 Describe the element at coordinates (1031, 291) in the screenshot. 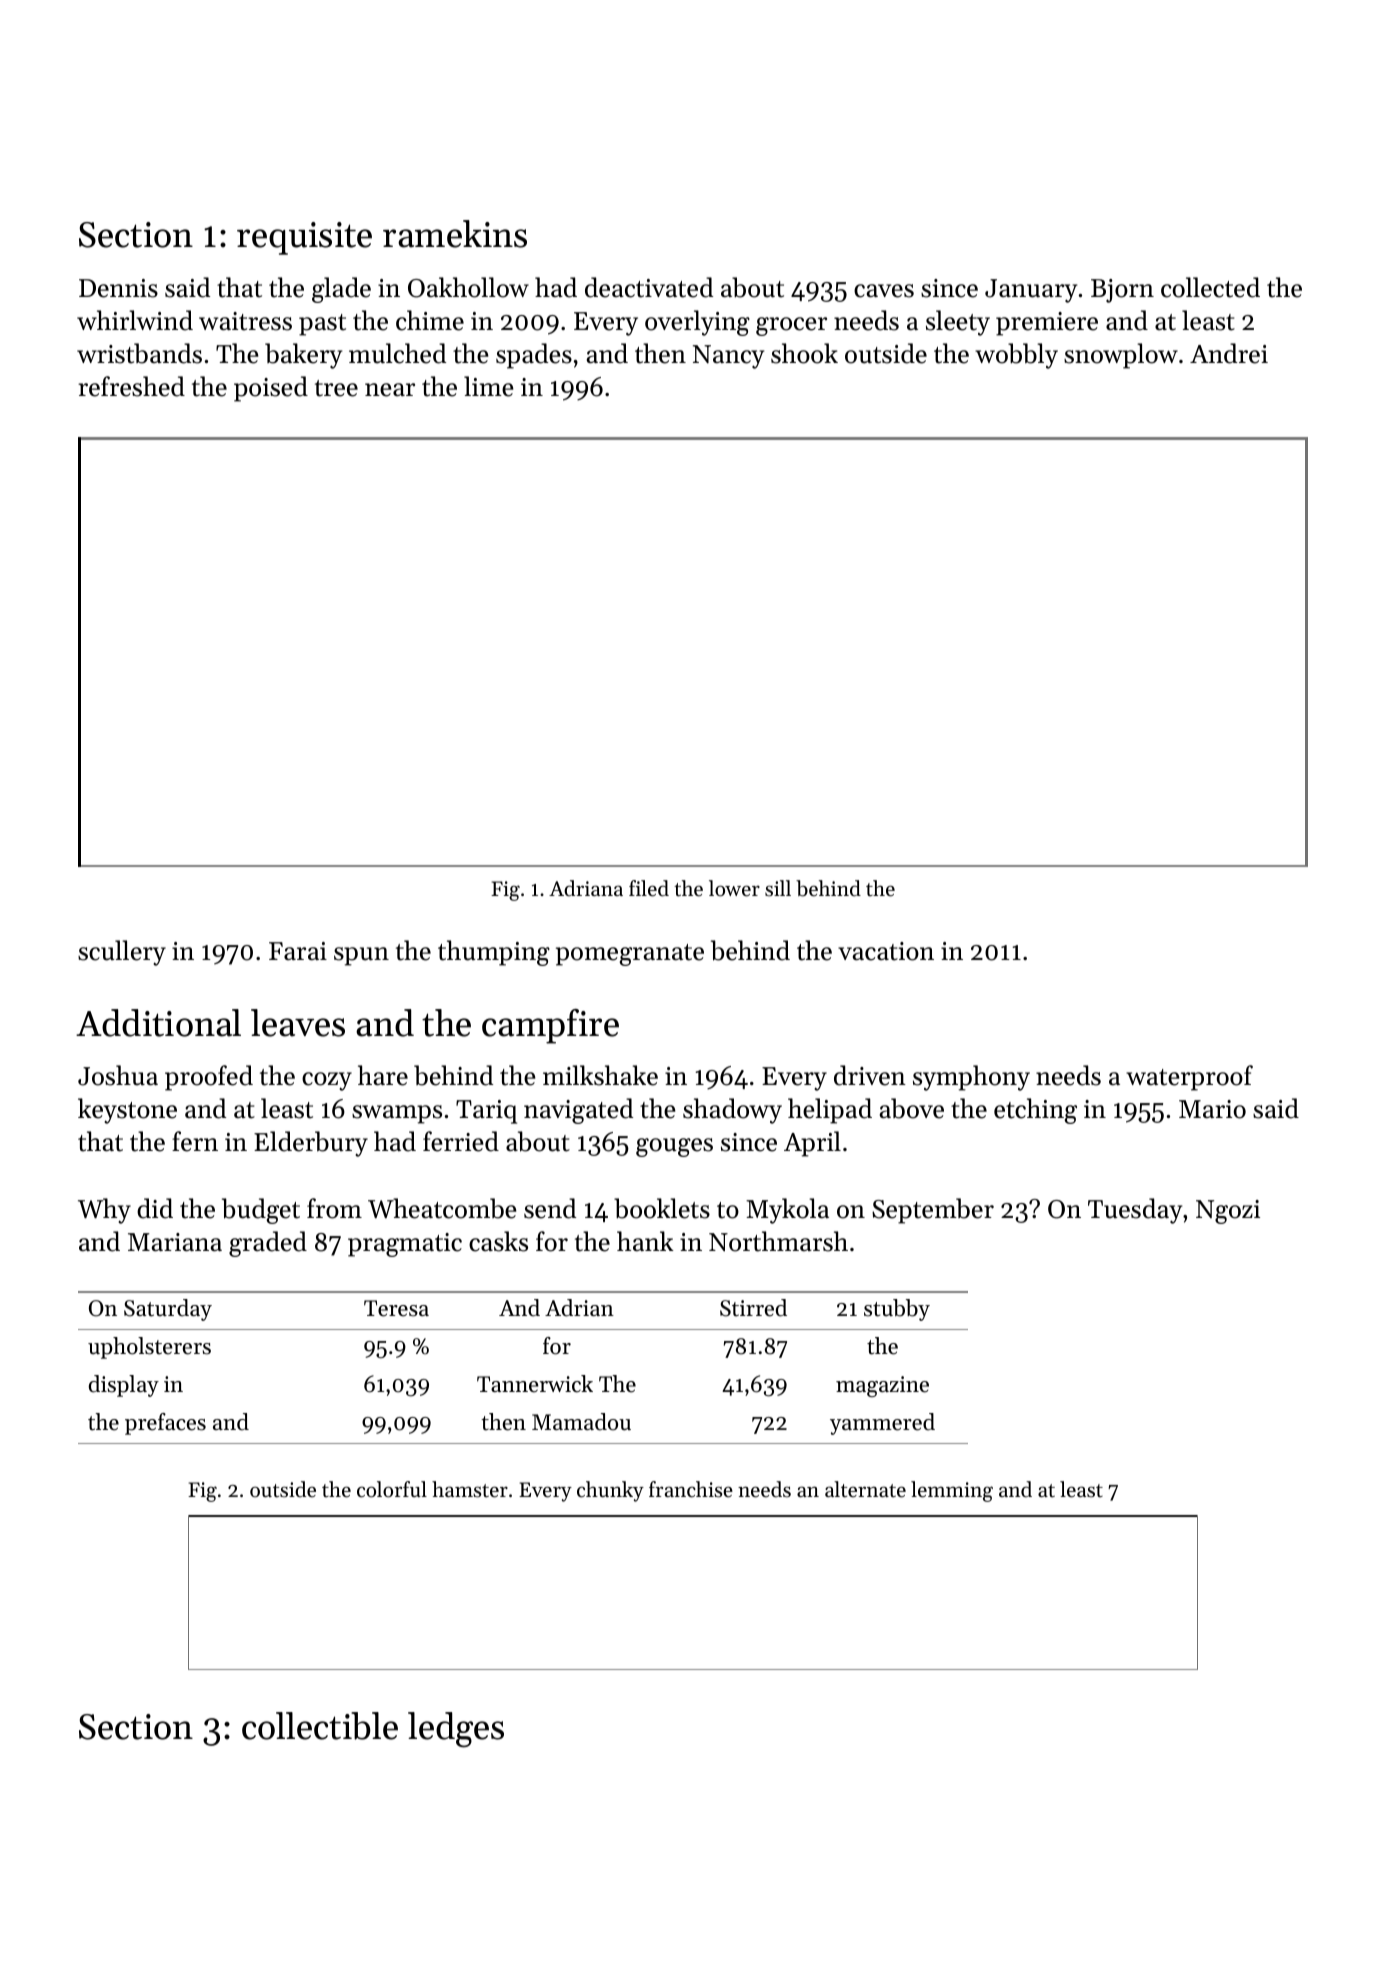

I see `January` at that location.
